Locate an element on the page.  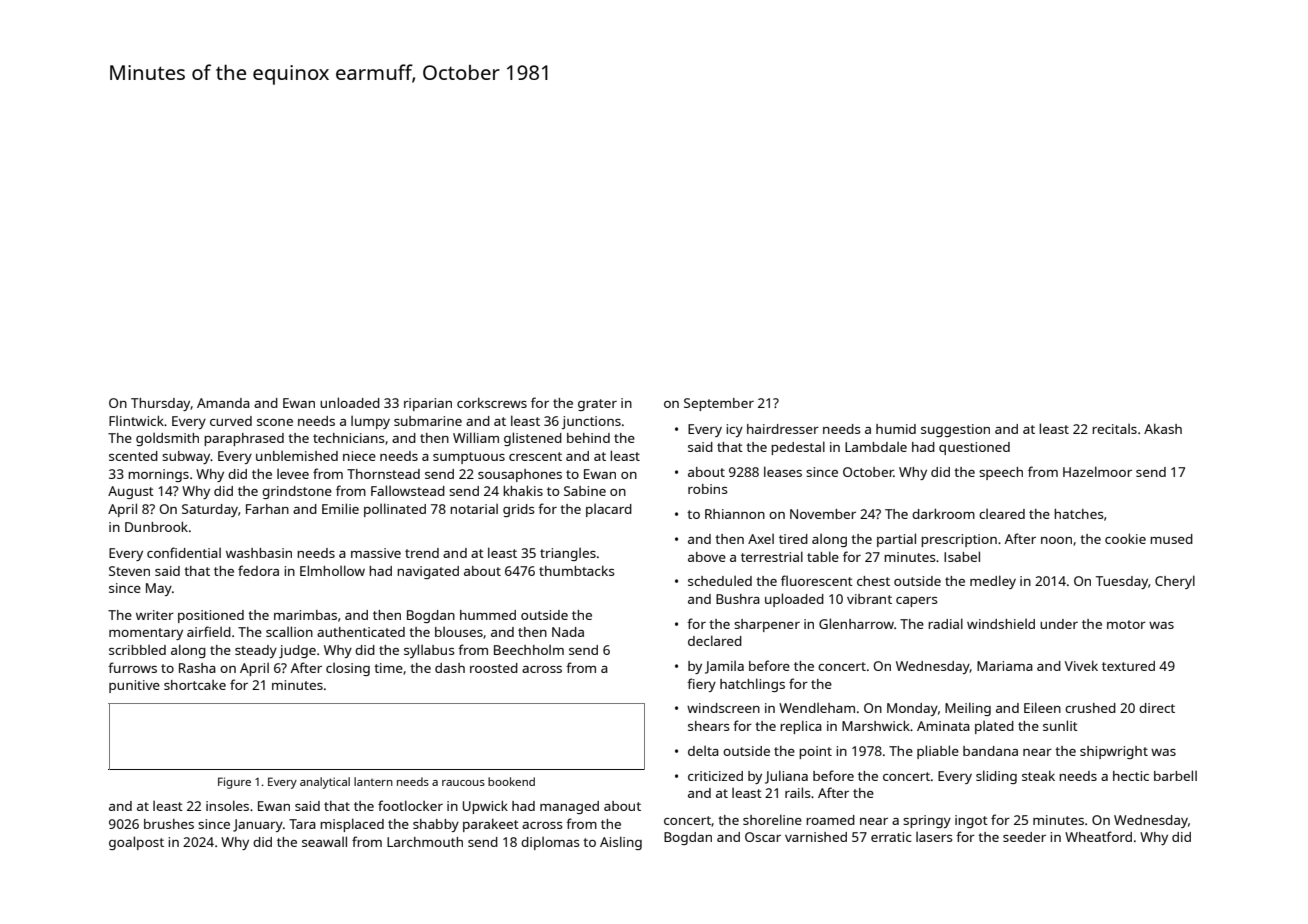
November is located at coordinates (823, 514).
